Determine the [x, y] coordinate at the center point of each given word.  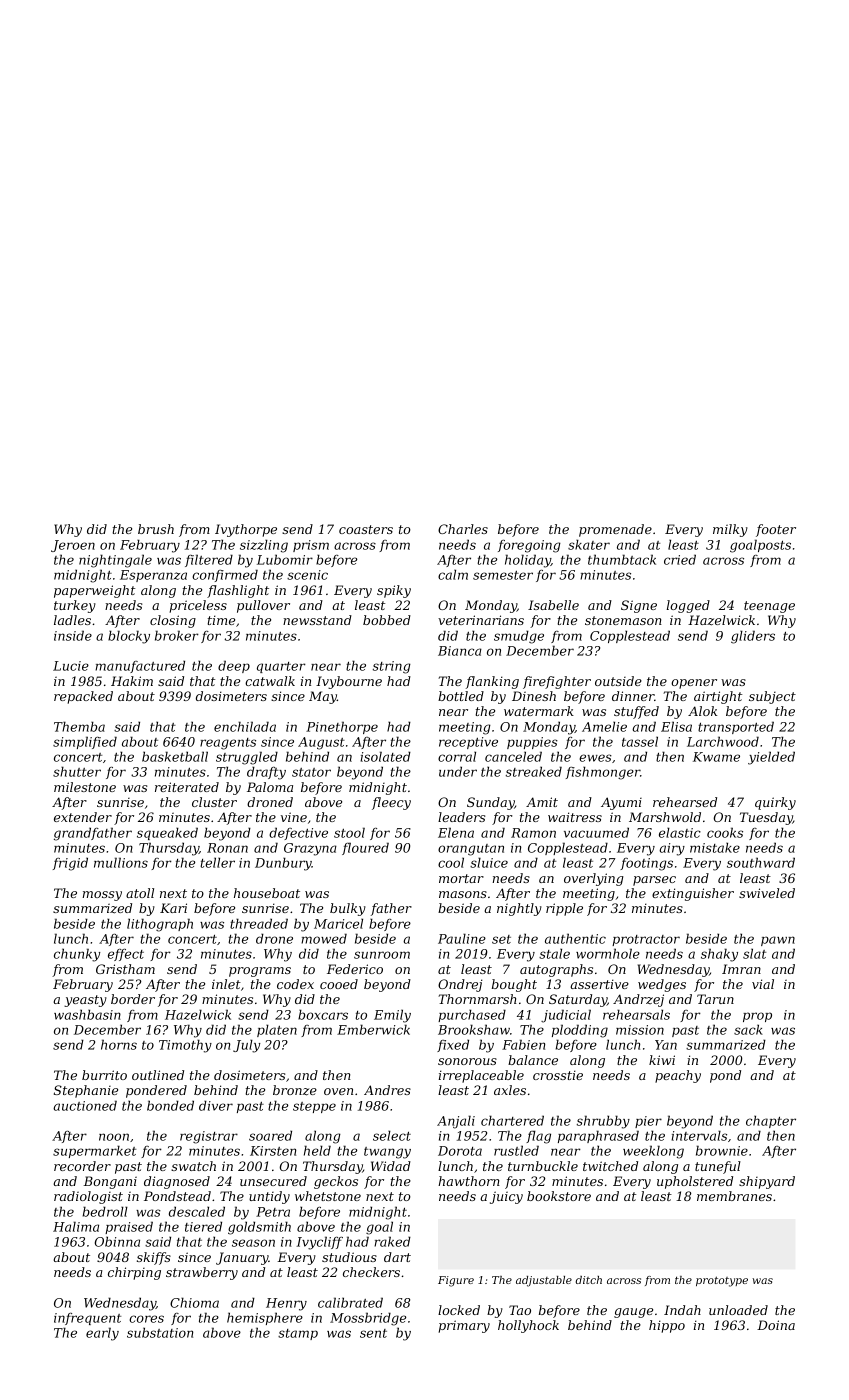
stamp [298, 1334]
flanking [492, 682]
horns [119, 1044]
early [102, 1334]
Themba [79, 726]
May [323, 697]
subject [772, 697]
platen [277, 1030]
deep [234, 666]
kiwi [662, 1060]
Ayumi [621, 803]
